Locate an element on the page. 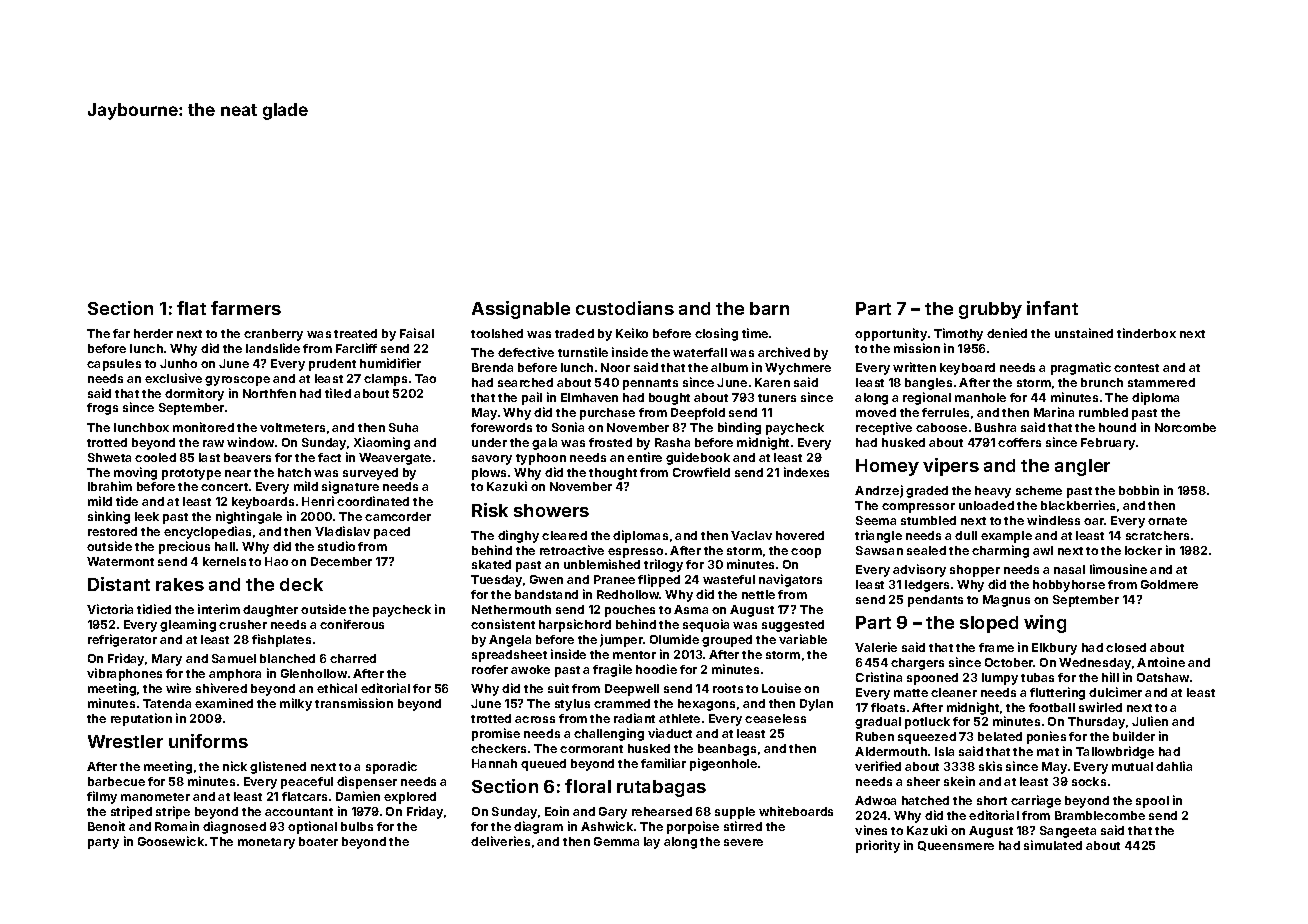 Image resolution: width=1308 pixels, height=924 pixels. glistened is located at coordinates (278, 767).
